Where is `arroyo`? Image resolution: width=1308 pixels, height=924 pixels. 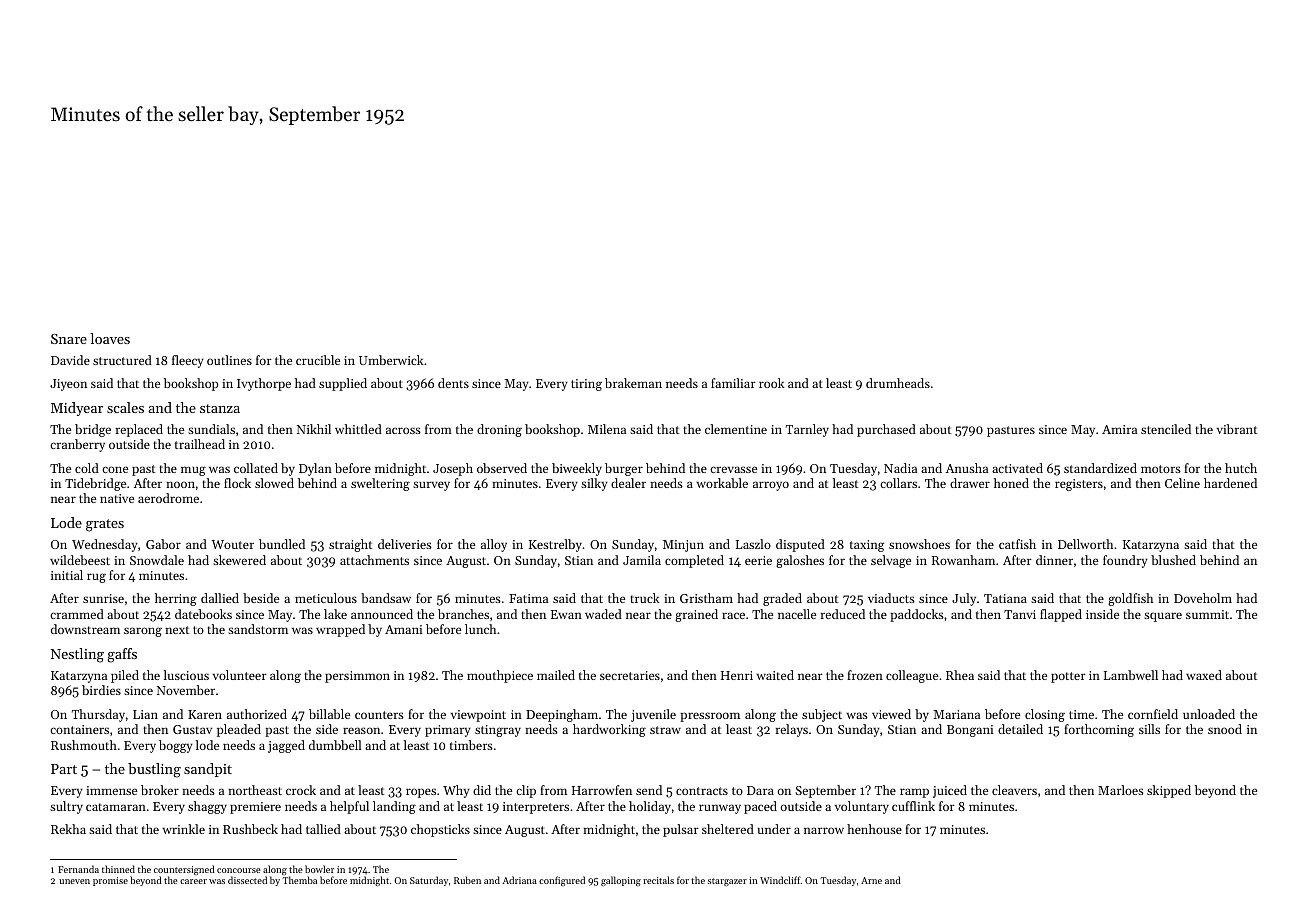 arroyo is located at coordinates (771, 486).
